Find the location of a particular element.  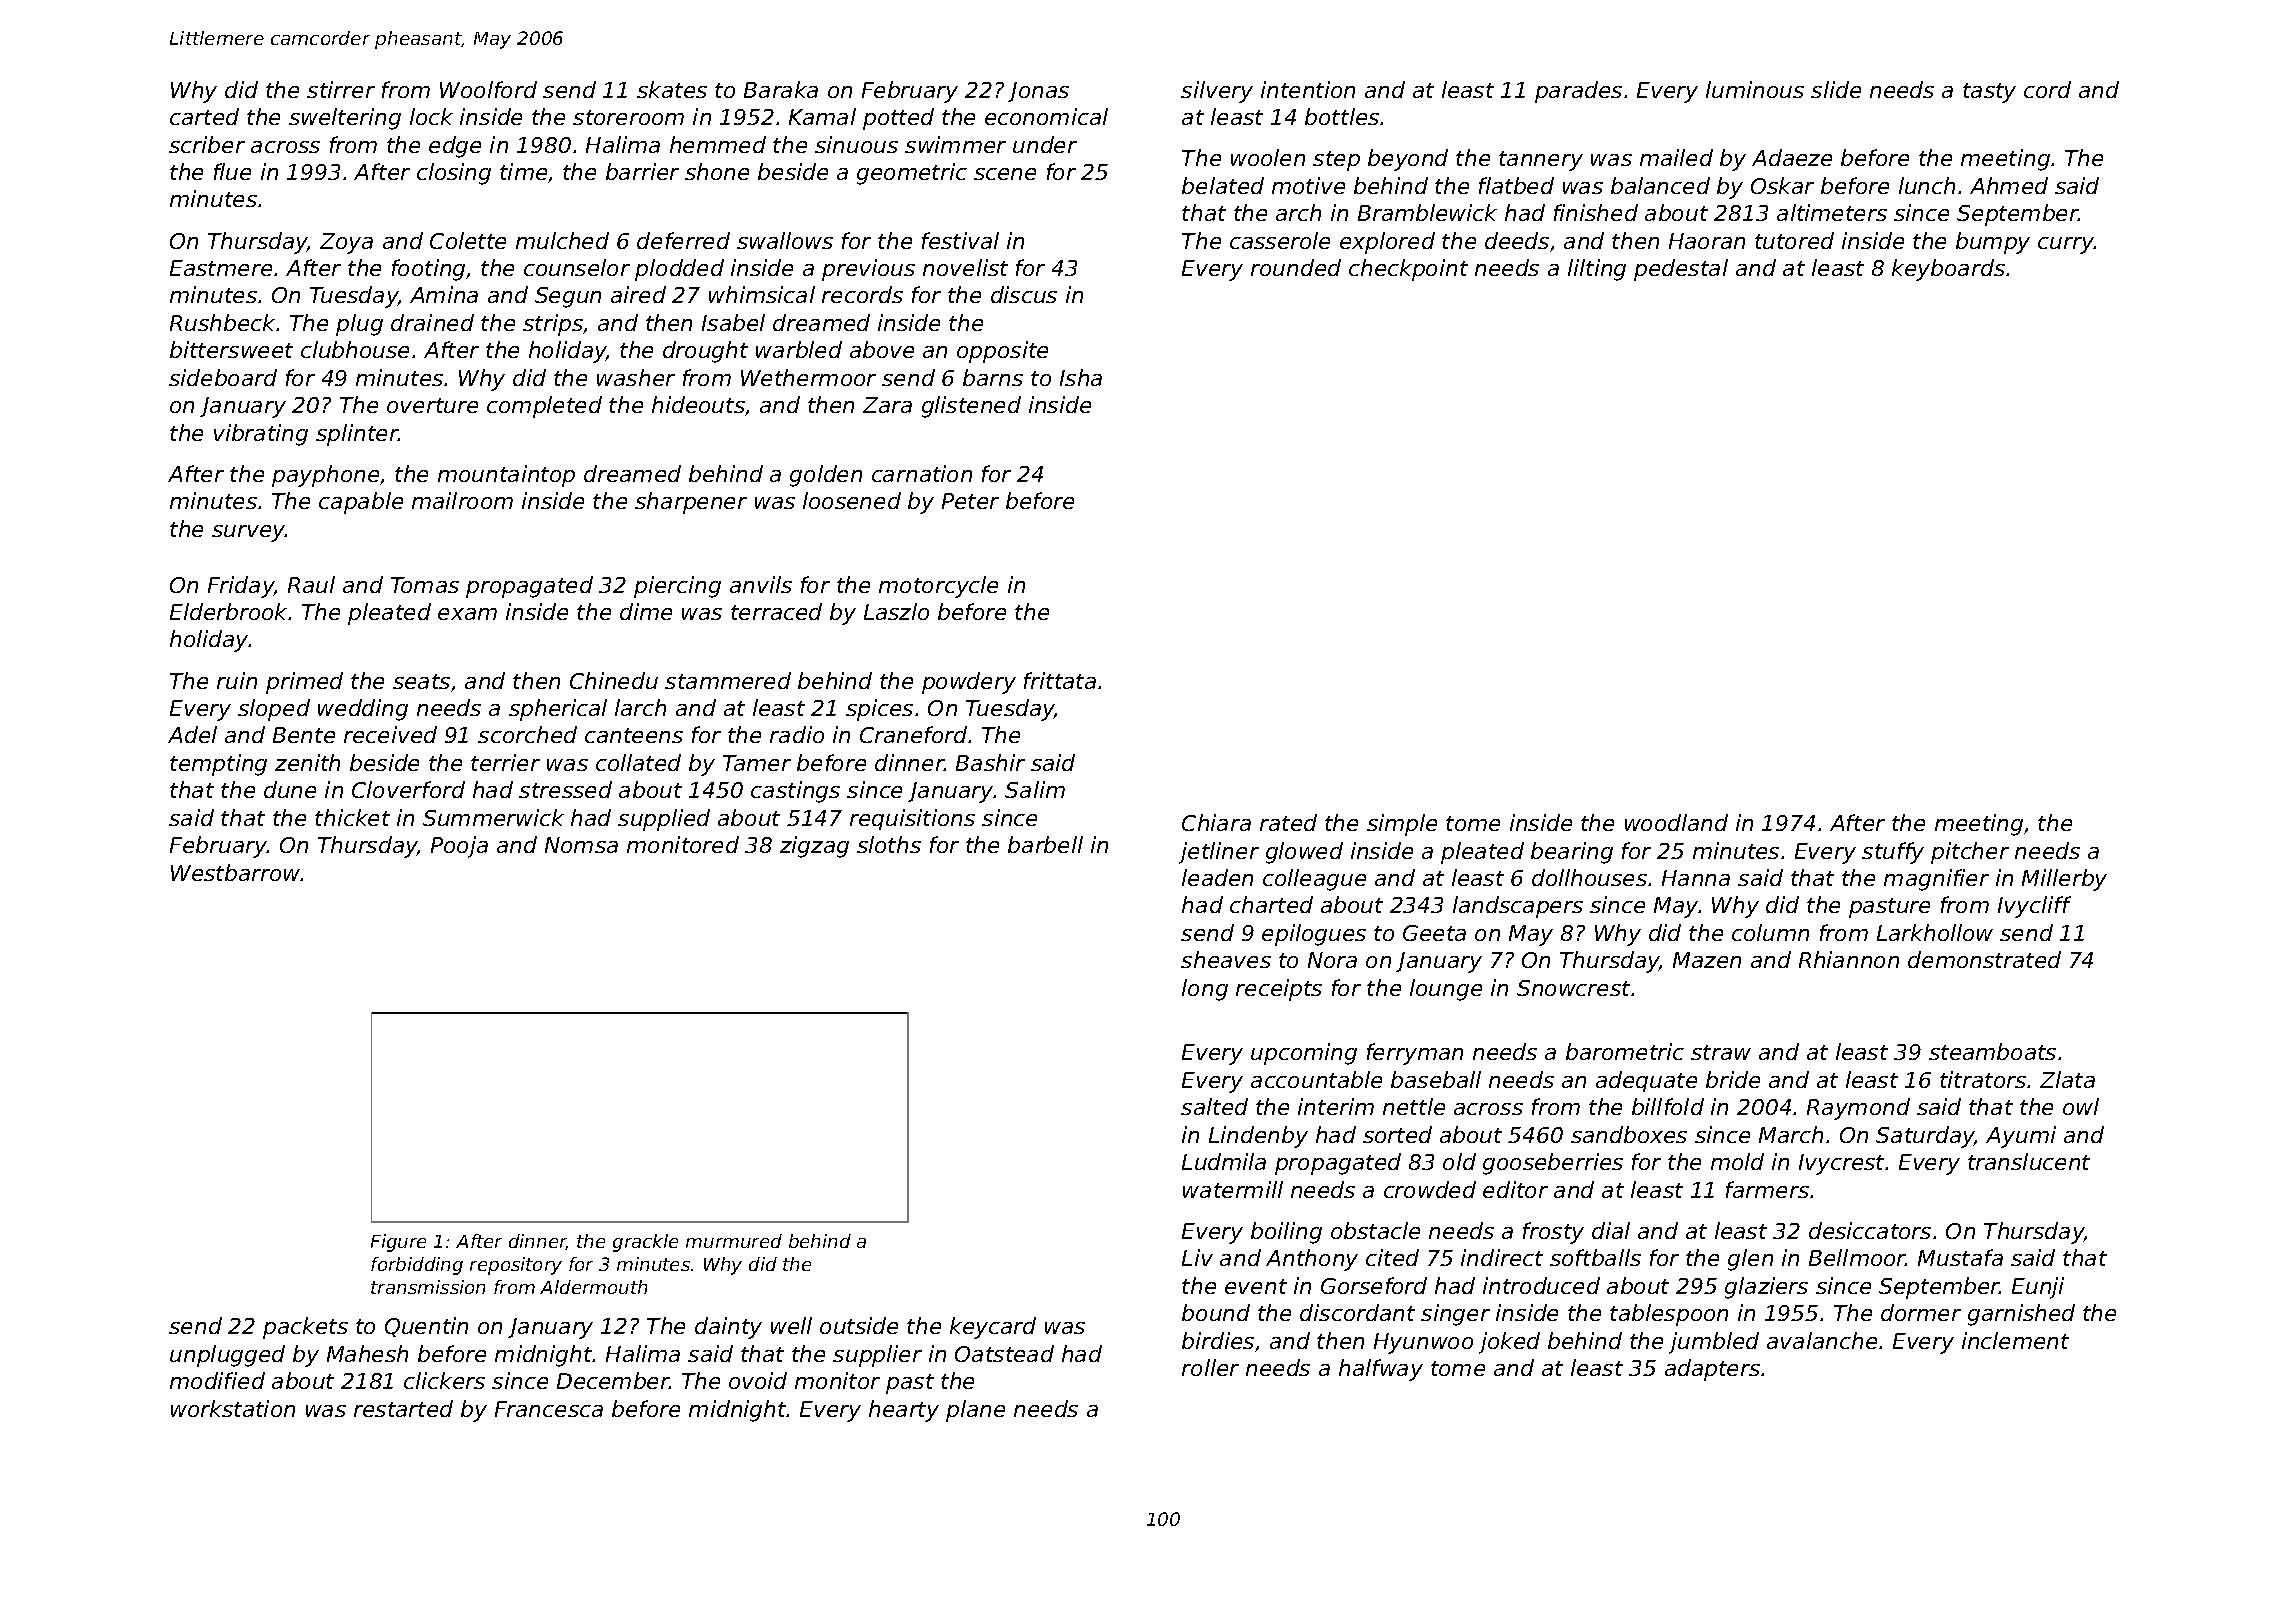

Woolford is located at coordinates (488, 89).
